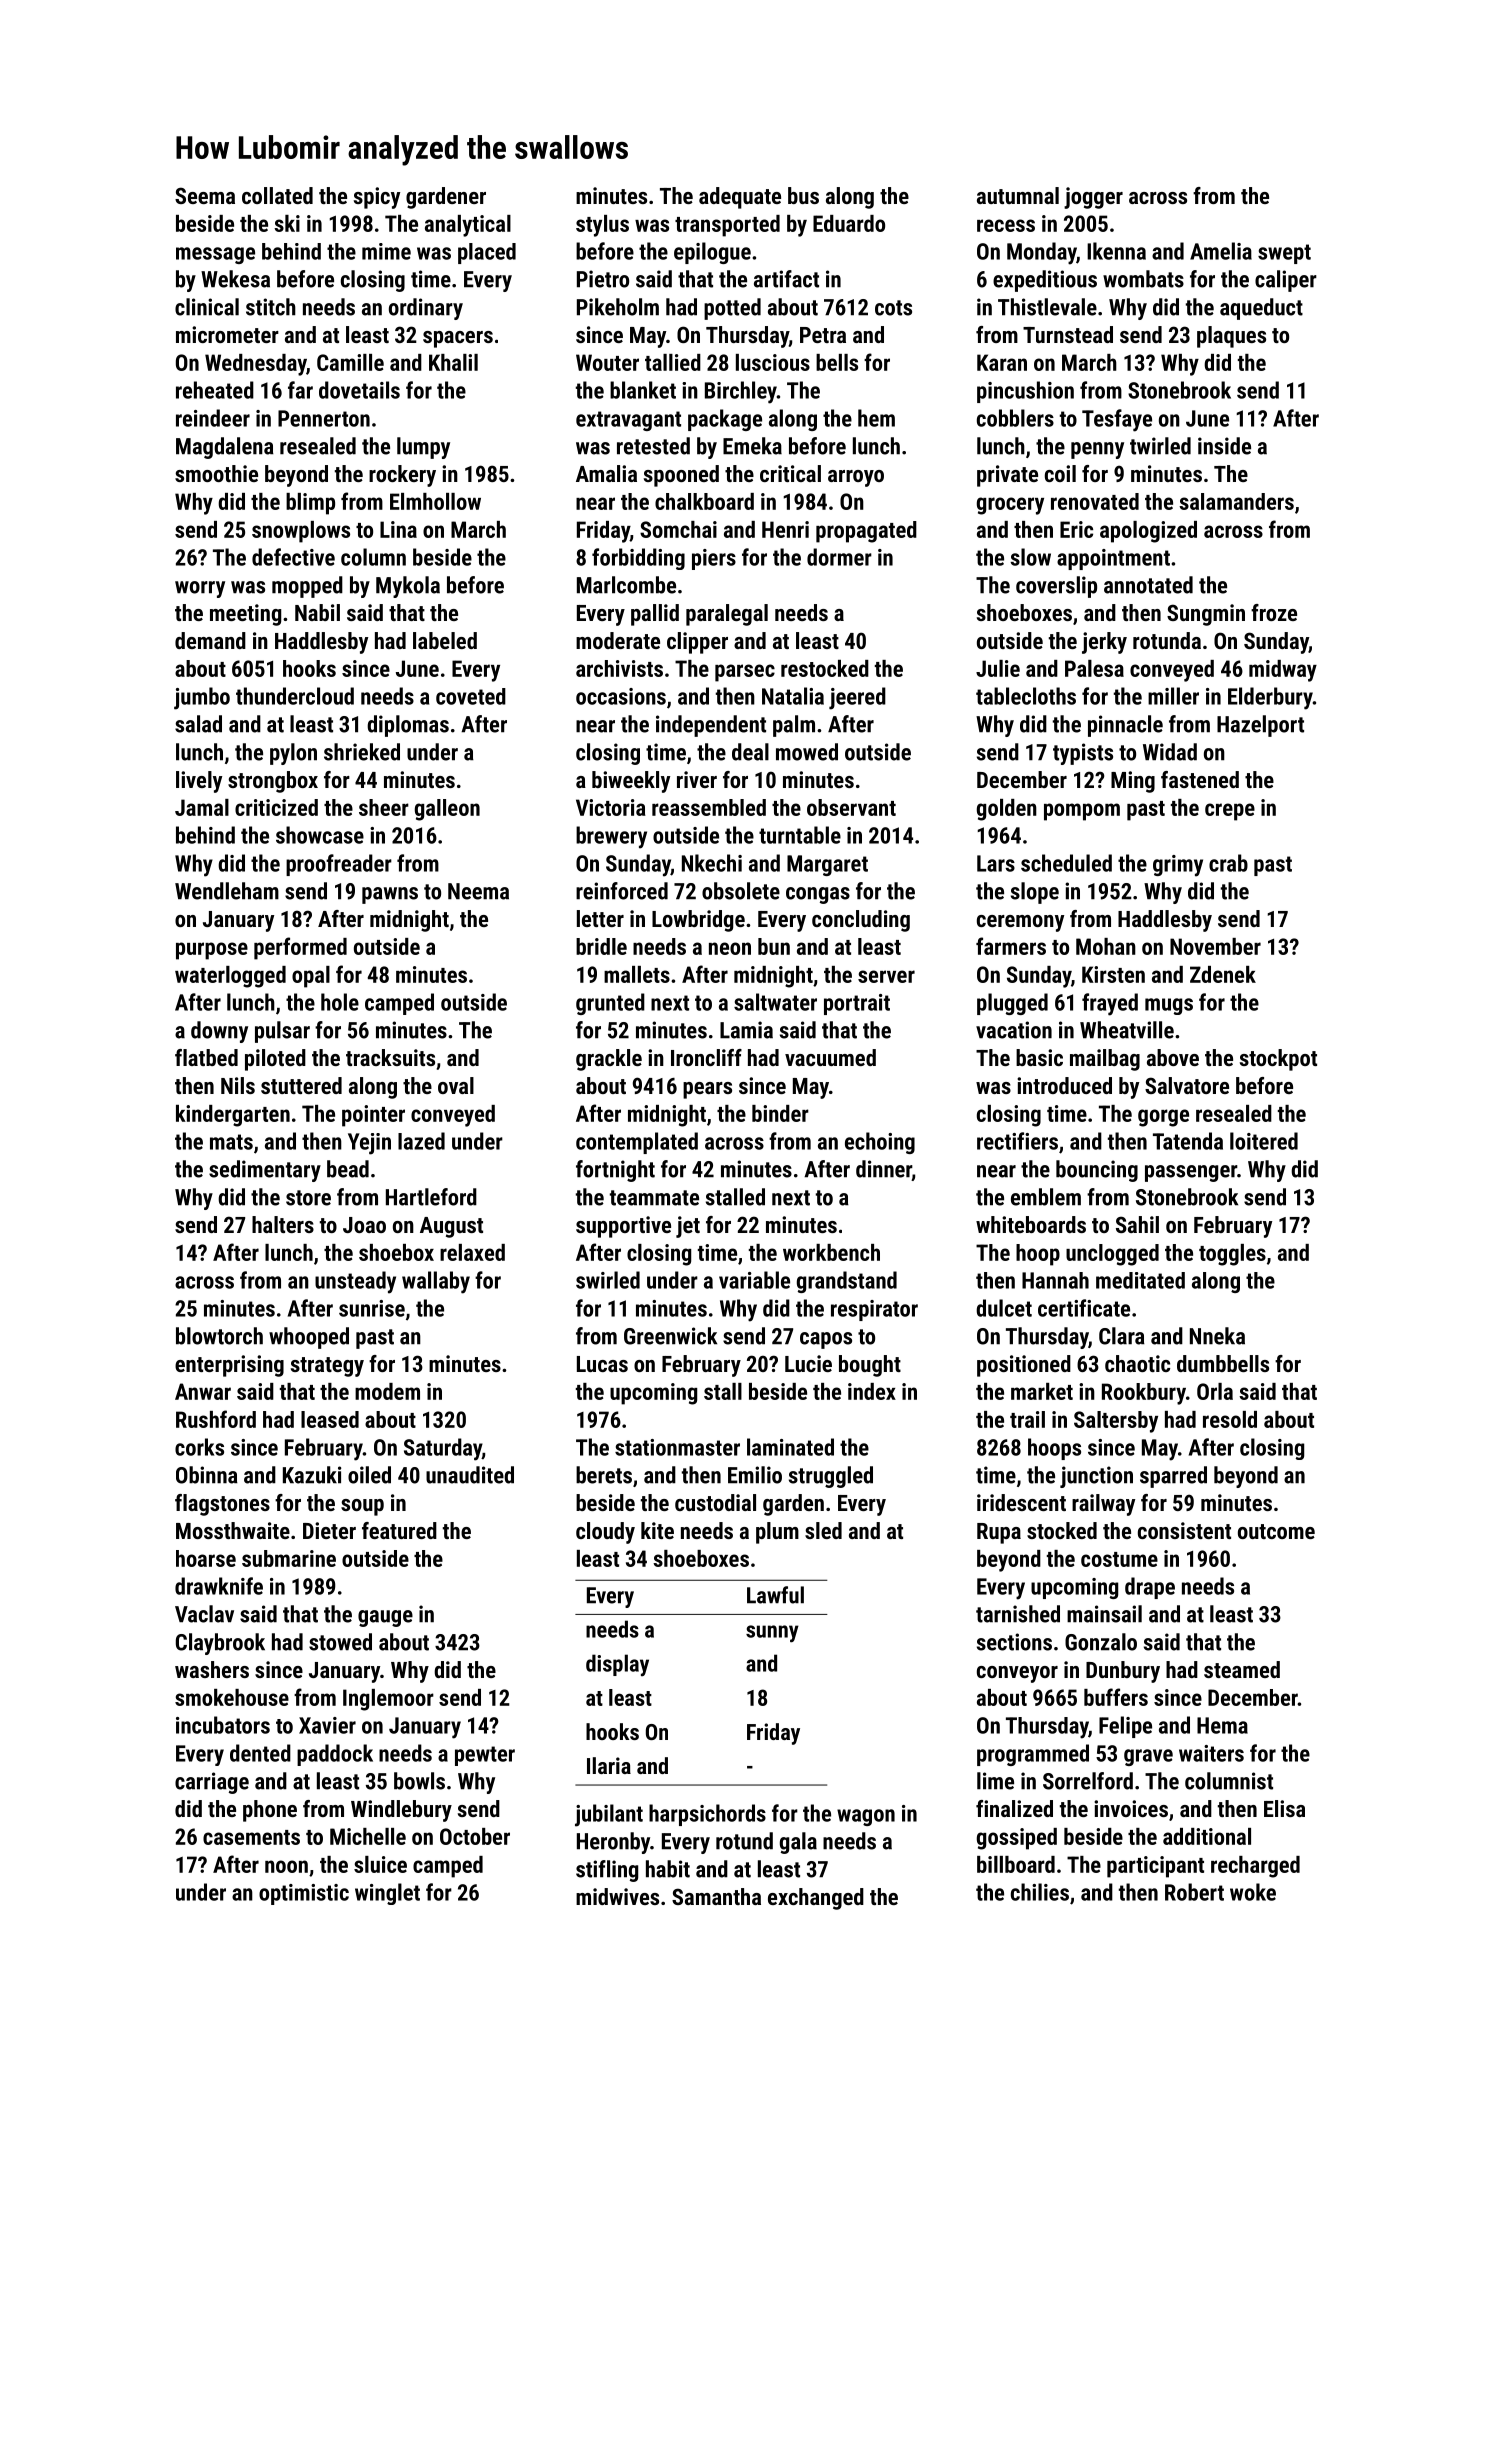 The width and height of the screenshot is (1496, 2464). I want to click on toggles, so click(1232, 1255).
